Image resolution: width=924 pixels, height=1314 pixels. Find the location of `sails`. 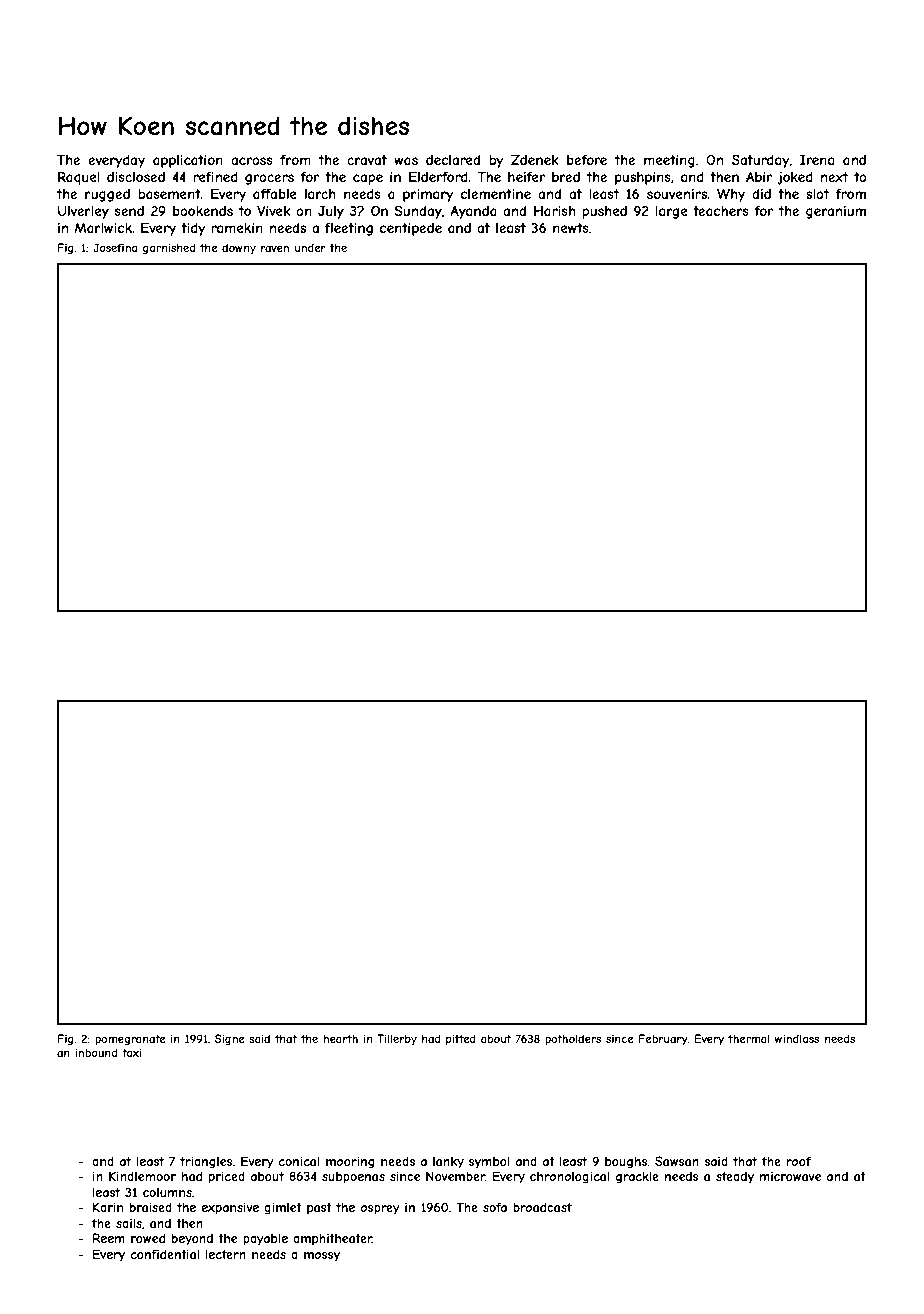

sails is located at coordinates (129, 1223).
